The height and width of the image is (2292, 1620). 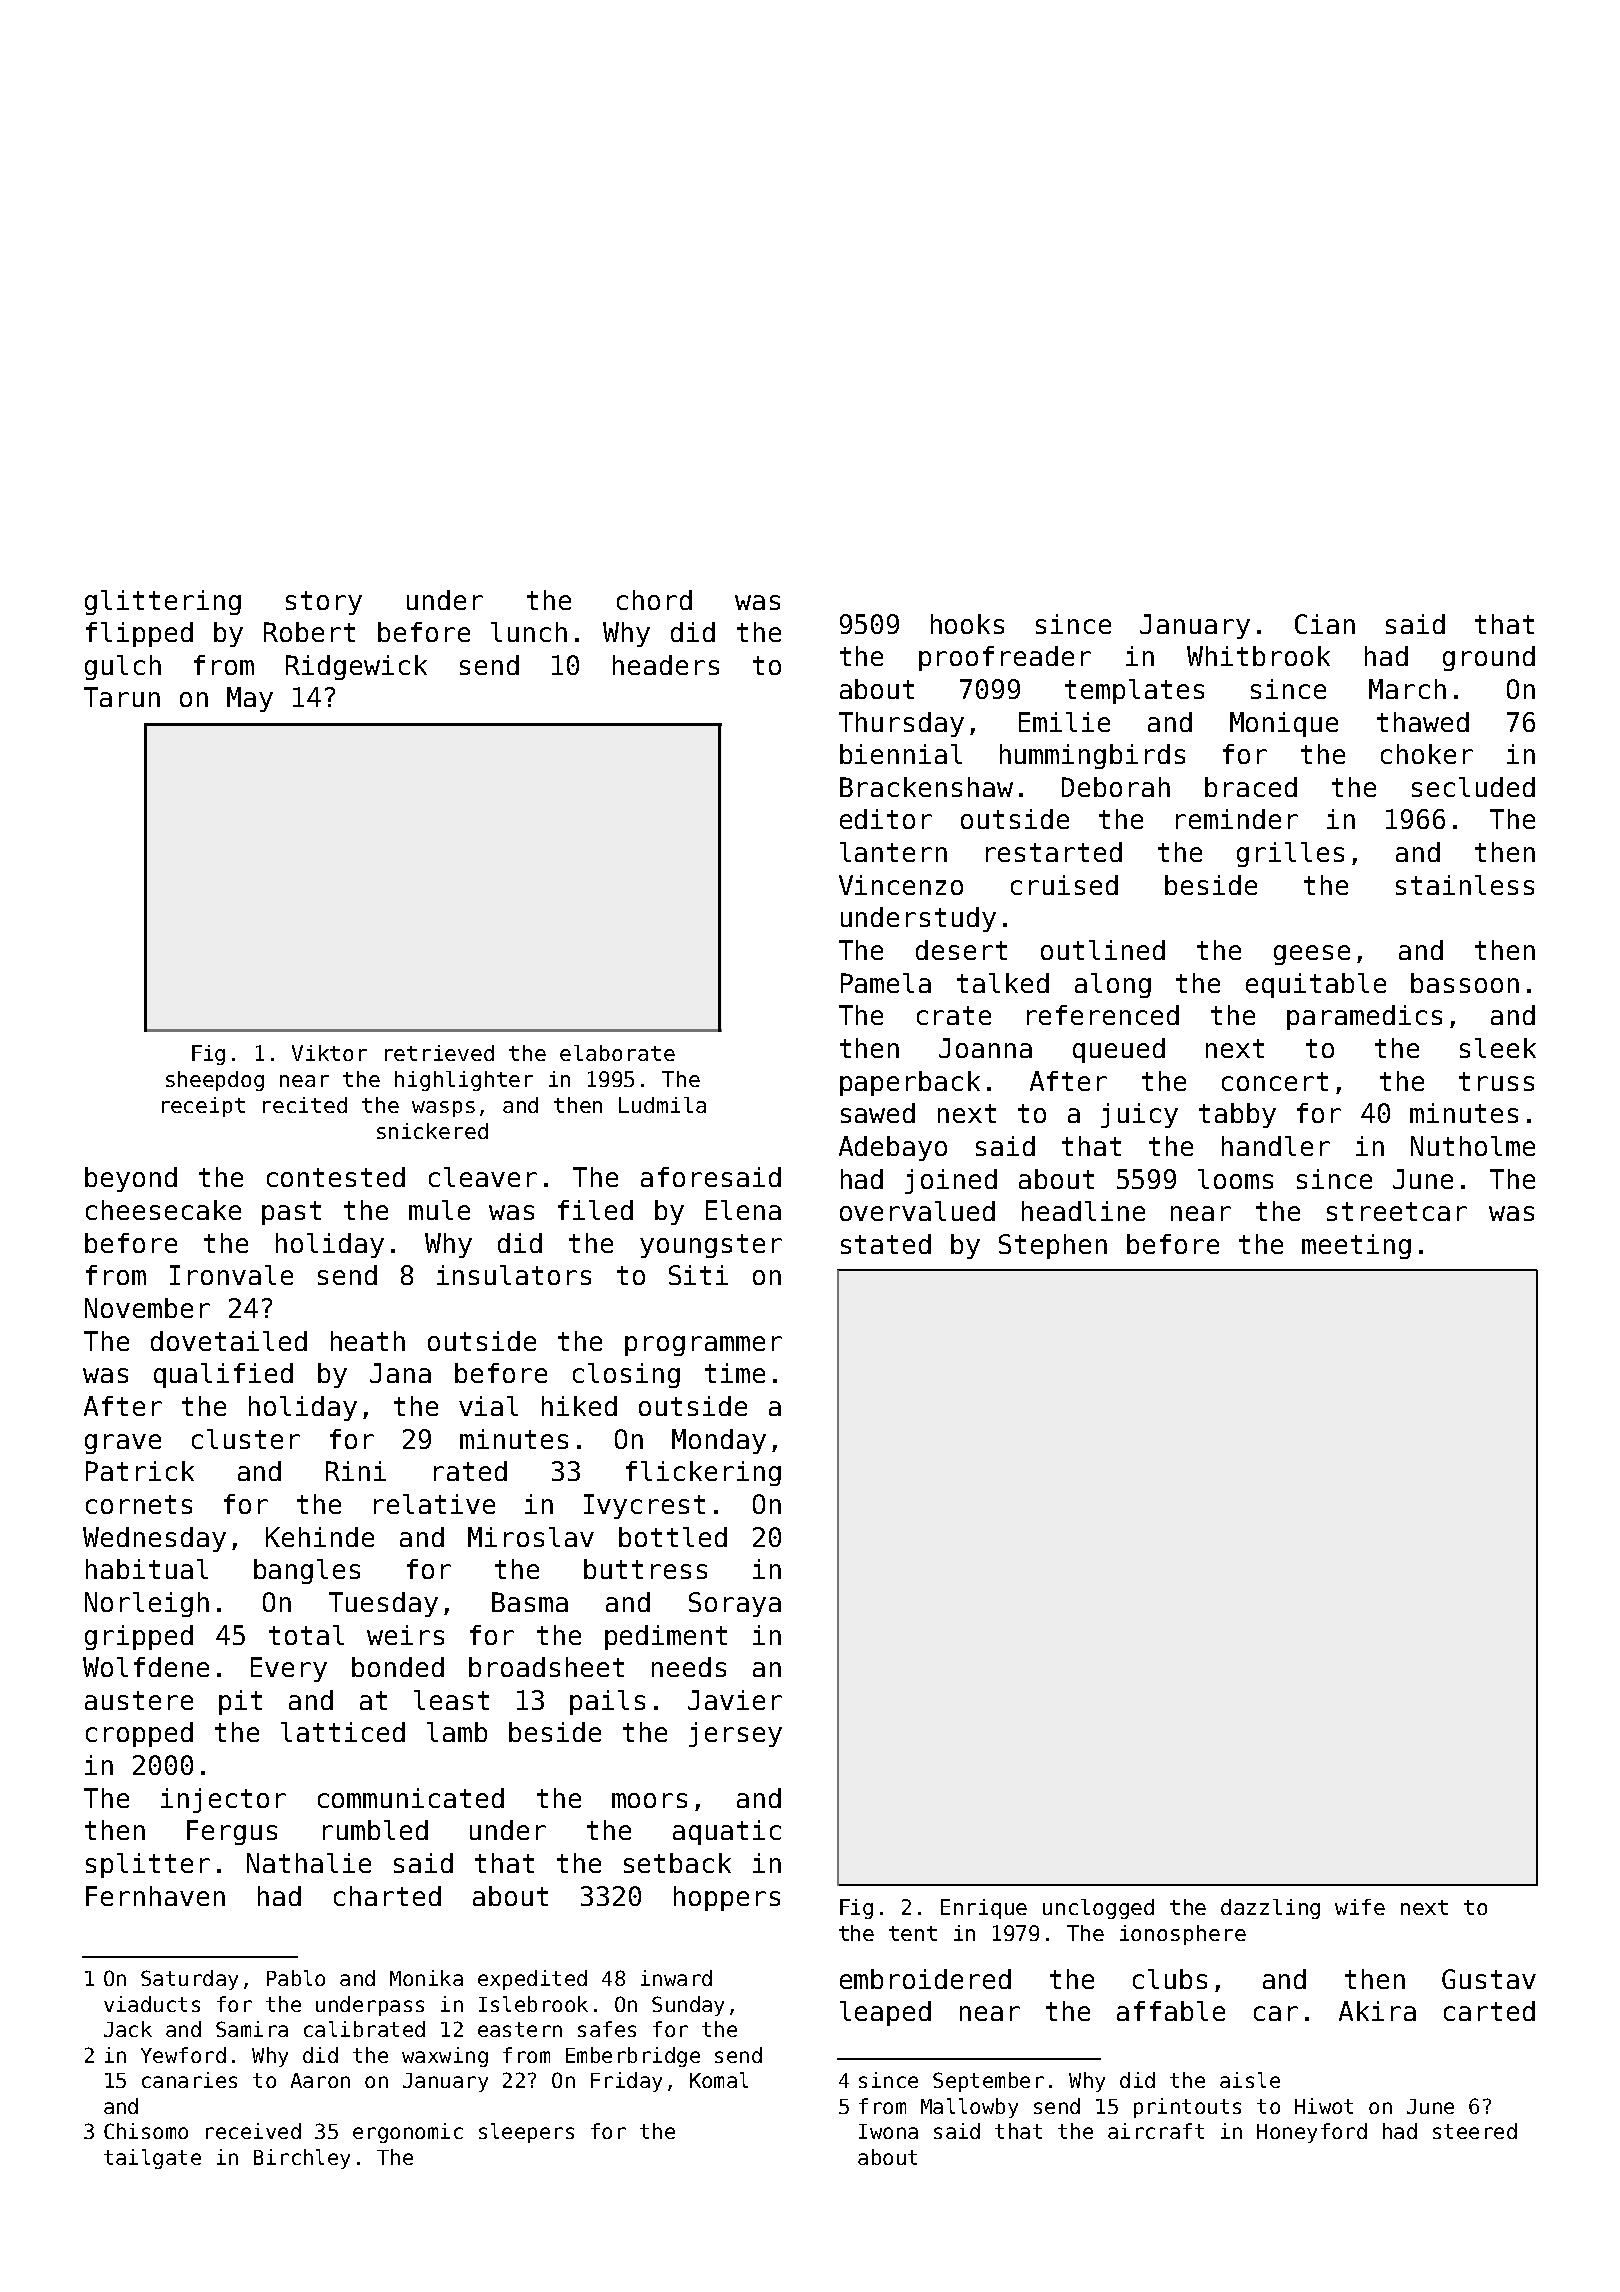 I want to click on Cian, so click(x=1325, y=624).
